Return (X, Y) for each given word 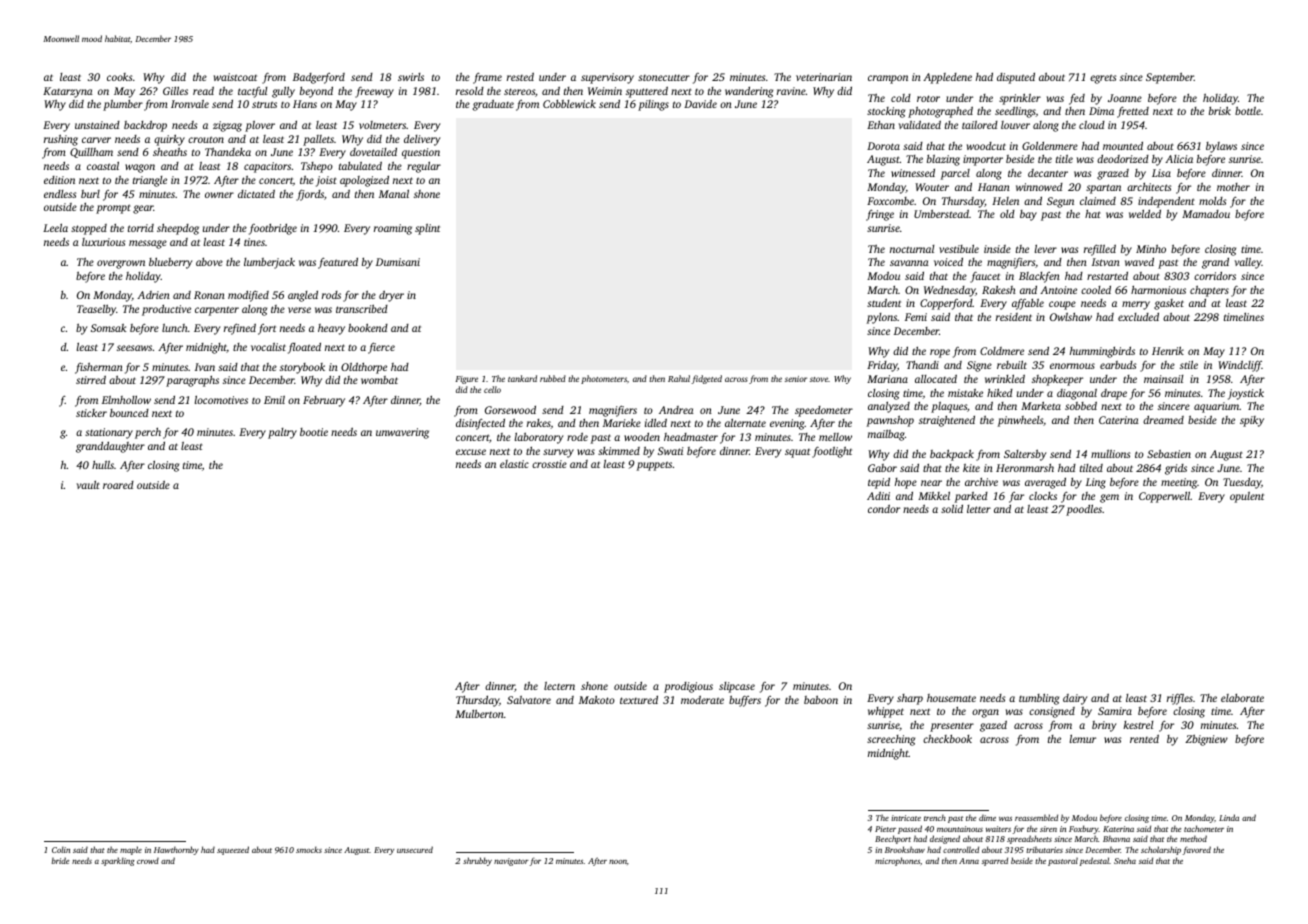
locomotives (221, 400)
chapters (1209, 291)
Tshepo (317, 167)
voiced (948, 262)
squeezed (233, 850)
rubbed (553, 378)
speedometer (824, 411)
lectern (559, 686)
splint (427, 229)
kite (971, 468)
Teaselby (96, 310)
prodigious (688, 687)
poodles (1084, 510)
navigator (511, 862)
